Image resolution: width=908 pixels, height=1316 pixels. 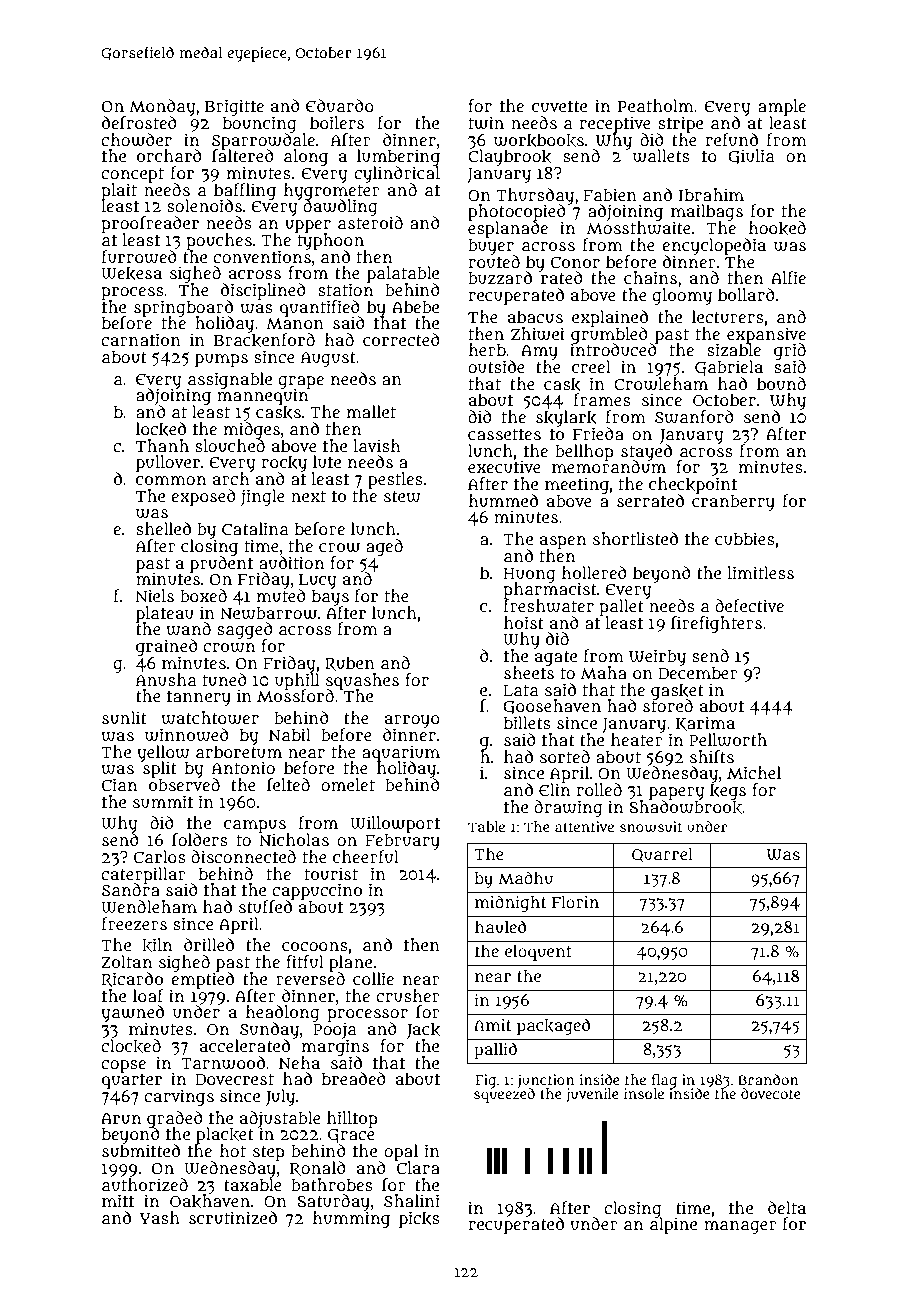 I want to click on scrutinized, so click(x=233, y=1218).
